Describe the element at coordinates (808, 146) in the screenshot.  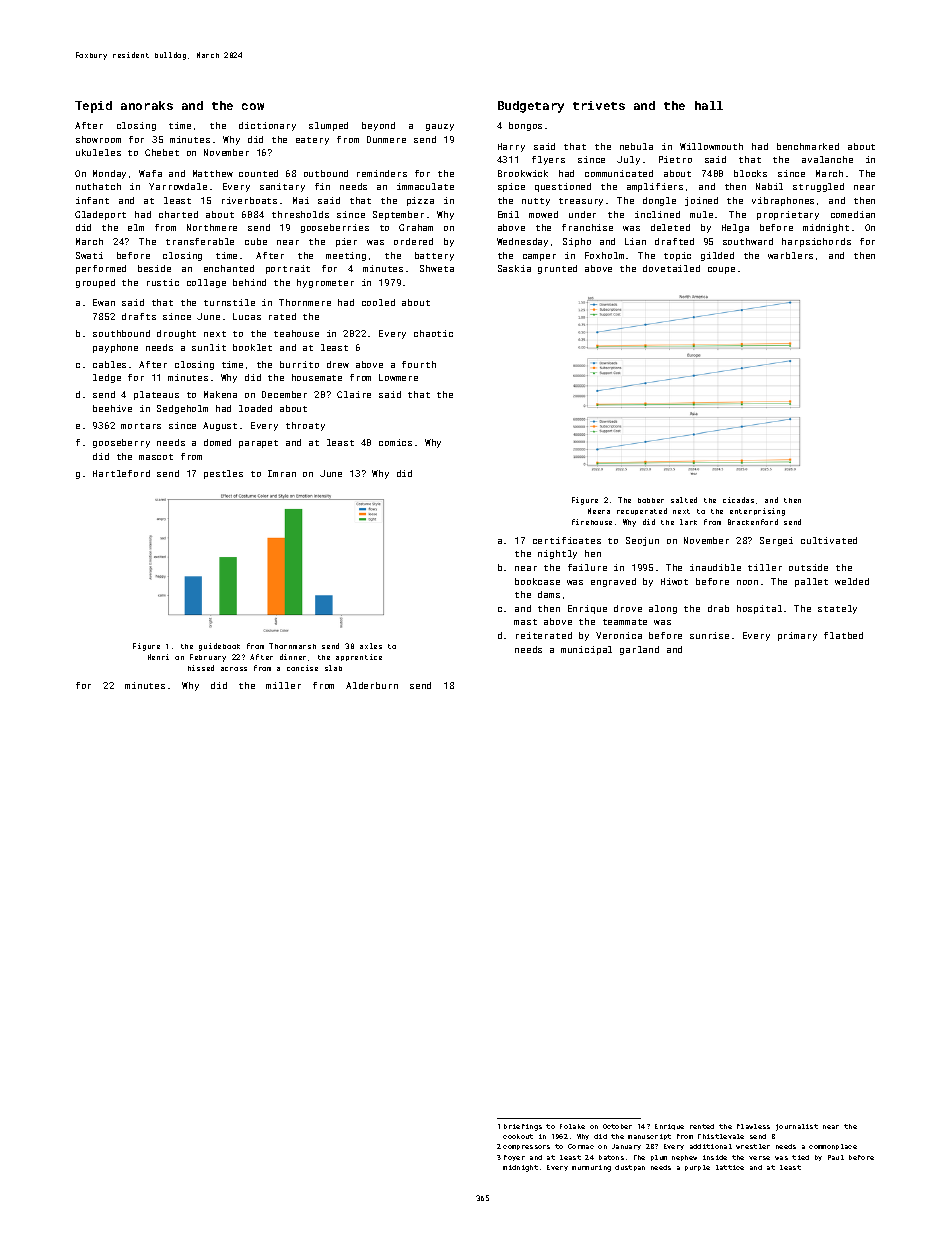
I see `benchmarked` at that location.
